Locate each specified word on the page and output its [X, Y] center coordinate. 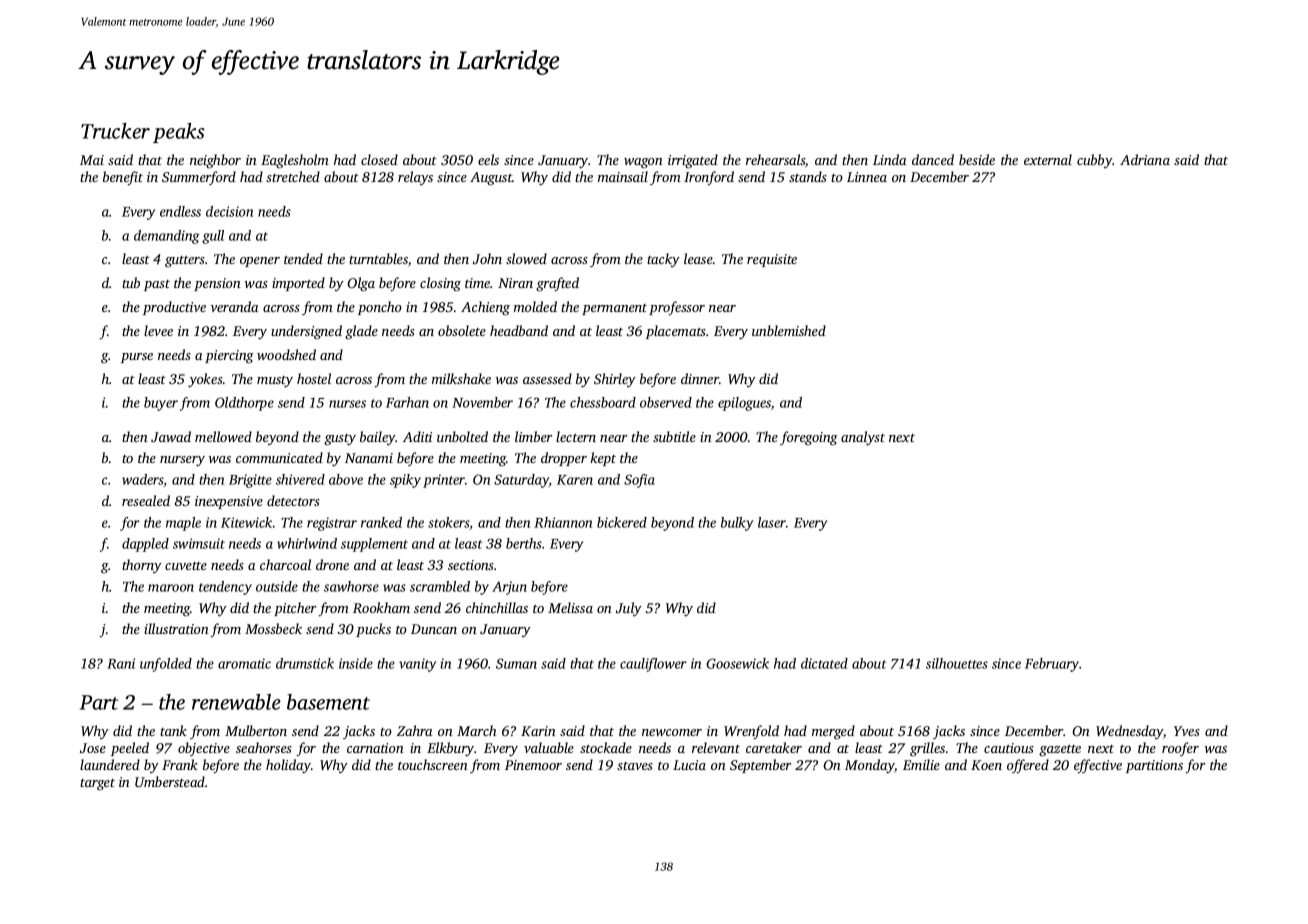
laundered [110, 764]
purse [137, 358]
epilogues [744, 404]
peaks [179, 133]
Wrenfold [751, 732]
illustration [176, 628]
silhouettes [957, 663]
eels [488, 159]
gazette [1060, 751]
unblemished [789, 330]
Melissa [570, 607]
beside [977, 159]
